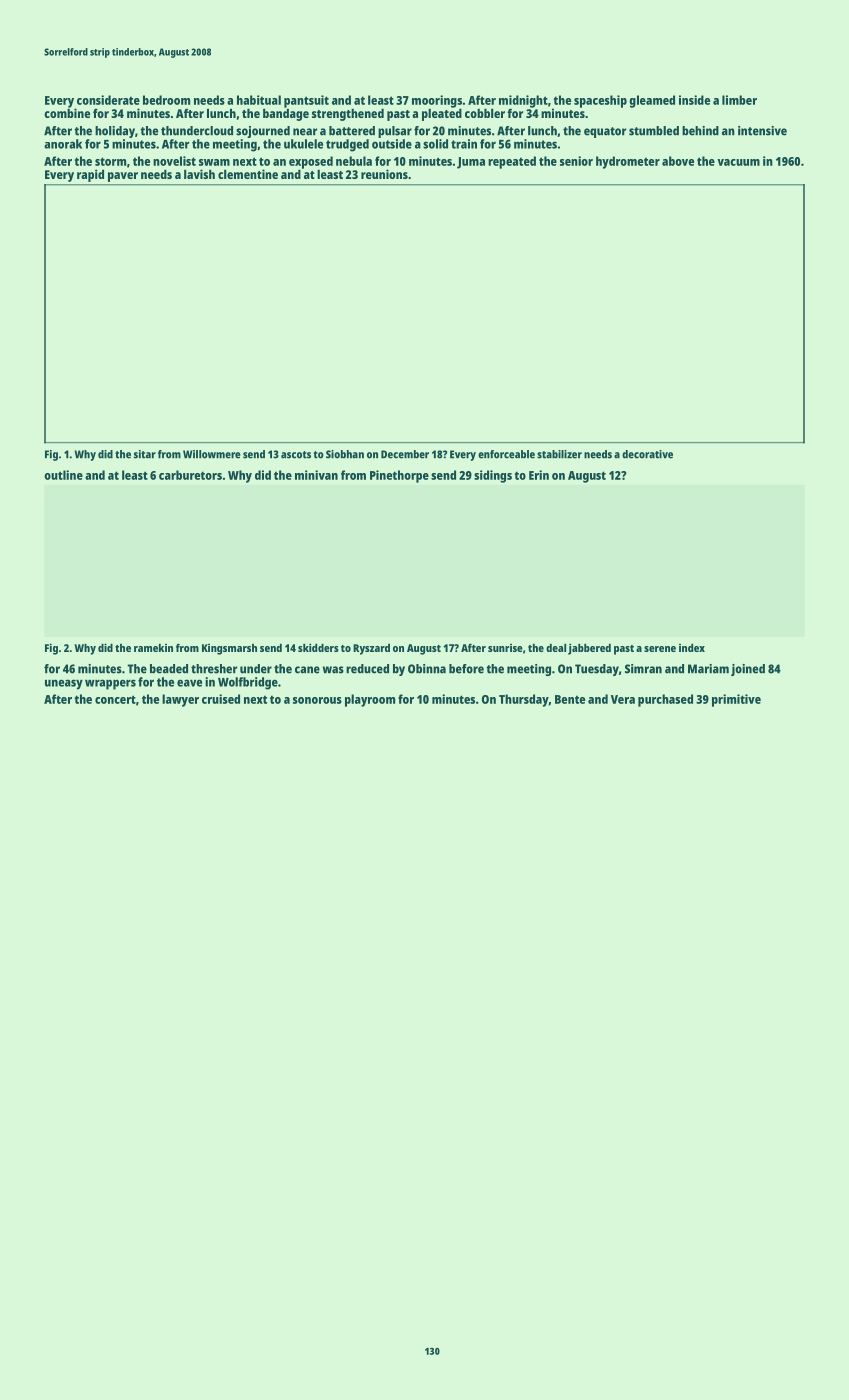  Describe the element at coordinates (145, 454) in the screenshot. I see `sitar` at that location.
